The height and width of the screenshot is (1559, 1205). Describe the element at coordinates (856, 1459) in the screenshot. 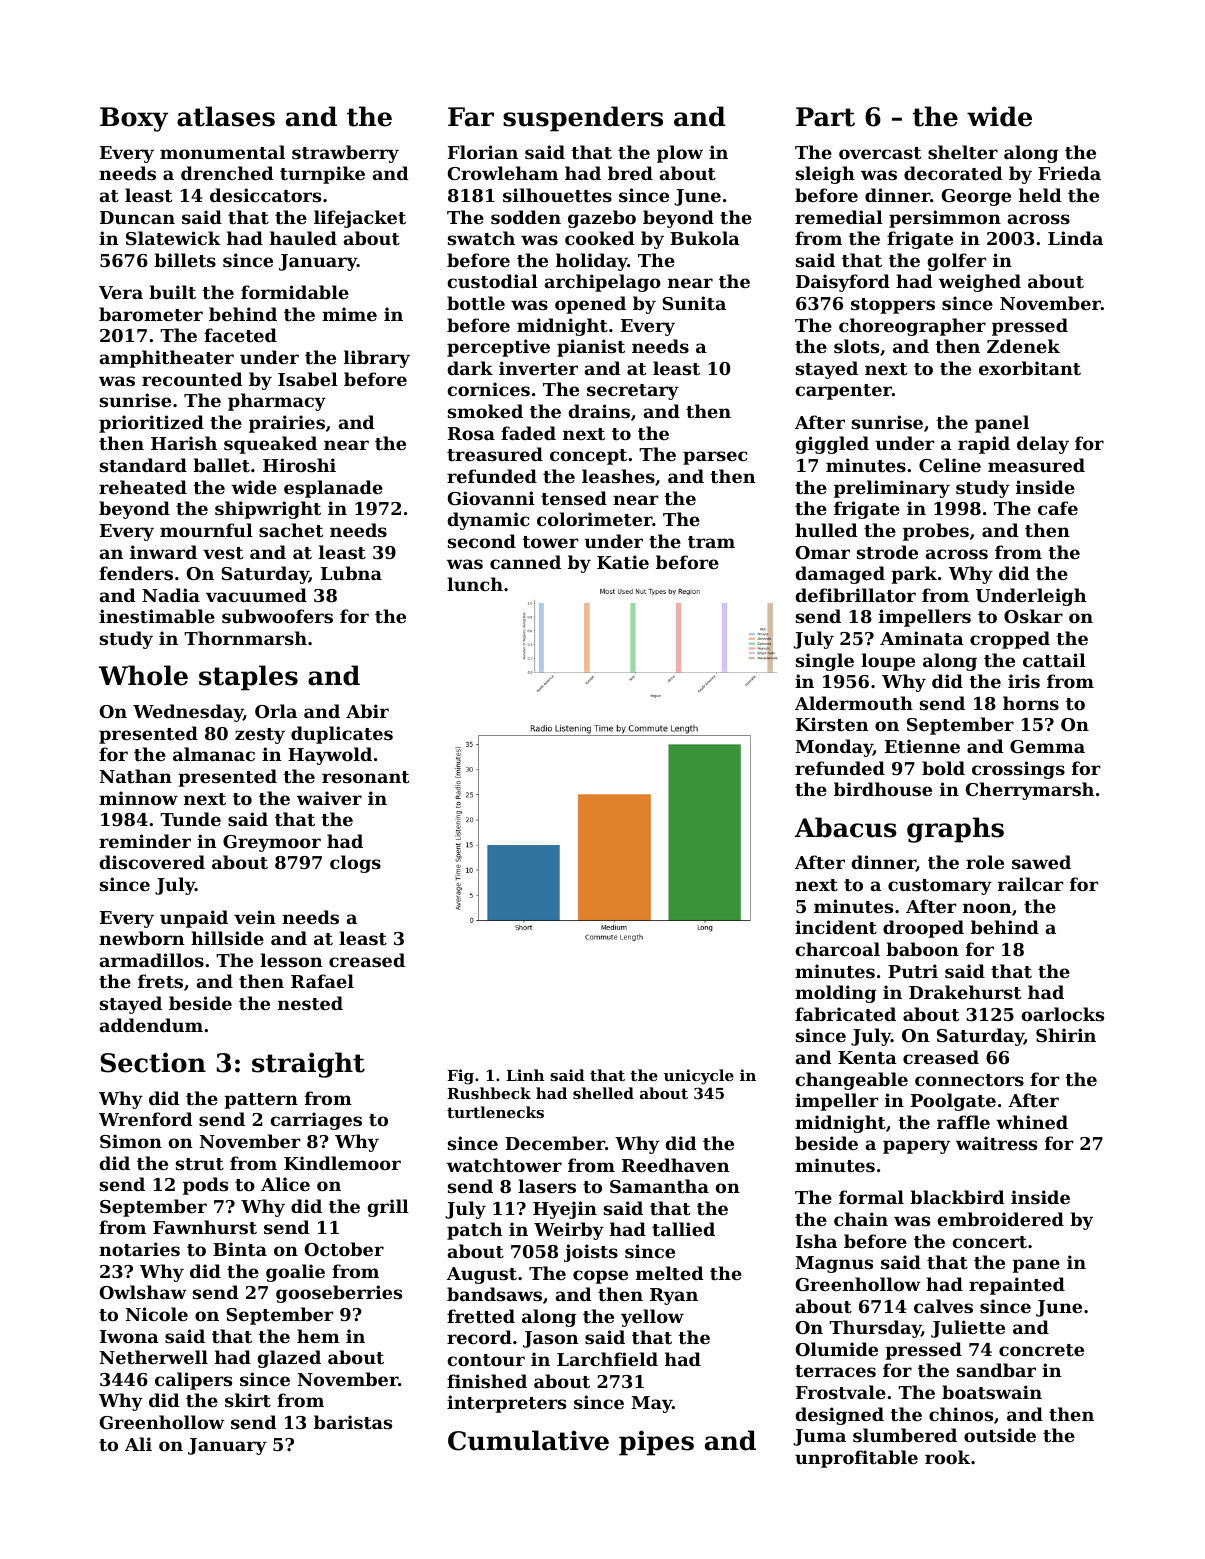

I see `unprofitable` at that location.
